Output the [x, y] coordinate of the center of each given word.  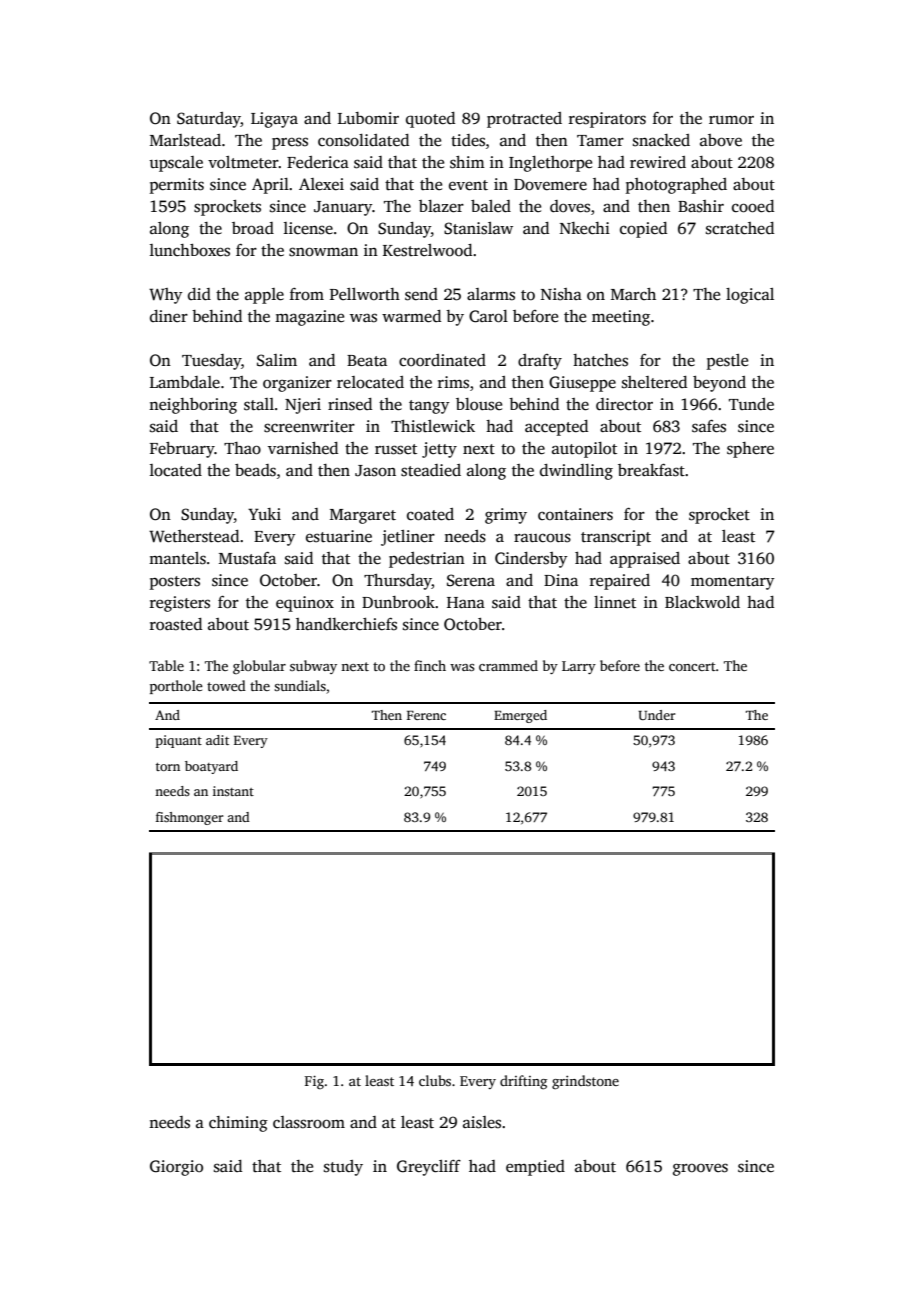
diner [169, 316]
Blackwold [702, 602]
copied [643, 230]
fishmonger [189, 818]
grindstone [585, 1082]
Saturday [209, 120]
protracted [524, 120]
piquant [179, 741]
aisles [482, 1122]
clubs [435, 1080]
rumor [731, 120]
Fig [314, 1082]
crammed [508, 665]
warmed [411, 316]
